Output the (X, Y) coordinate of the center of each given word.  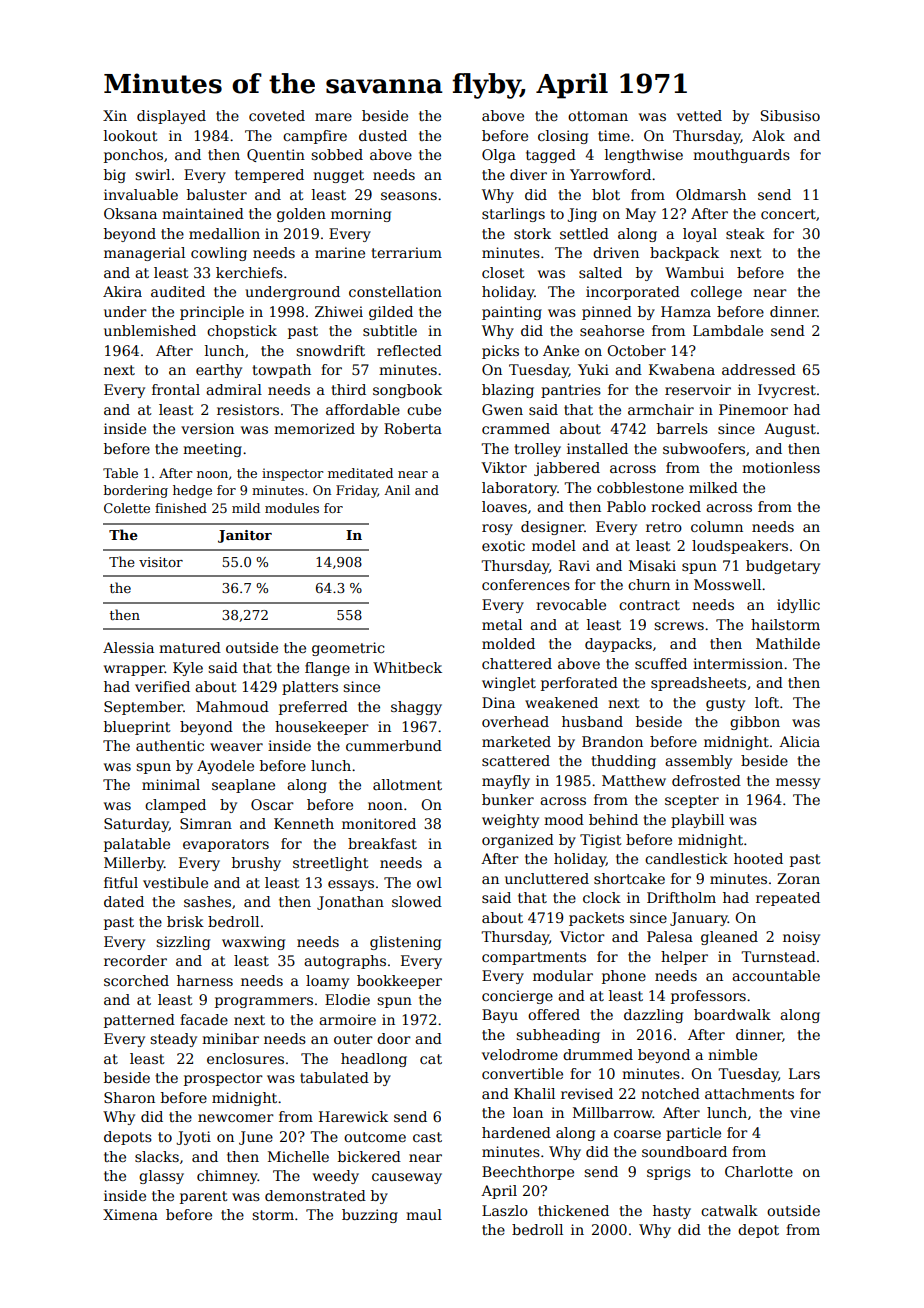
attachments (749, 1093)
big (115, 176)
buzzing (370, 1216)
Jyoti (193, 1138)
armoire (347, 1019)
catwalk (729, 1210)
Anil (397, 490)
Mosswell (727, 584)
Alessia (128, 647)
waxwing (253, 943)
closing (563, 137)
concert (788, 214)
